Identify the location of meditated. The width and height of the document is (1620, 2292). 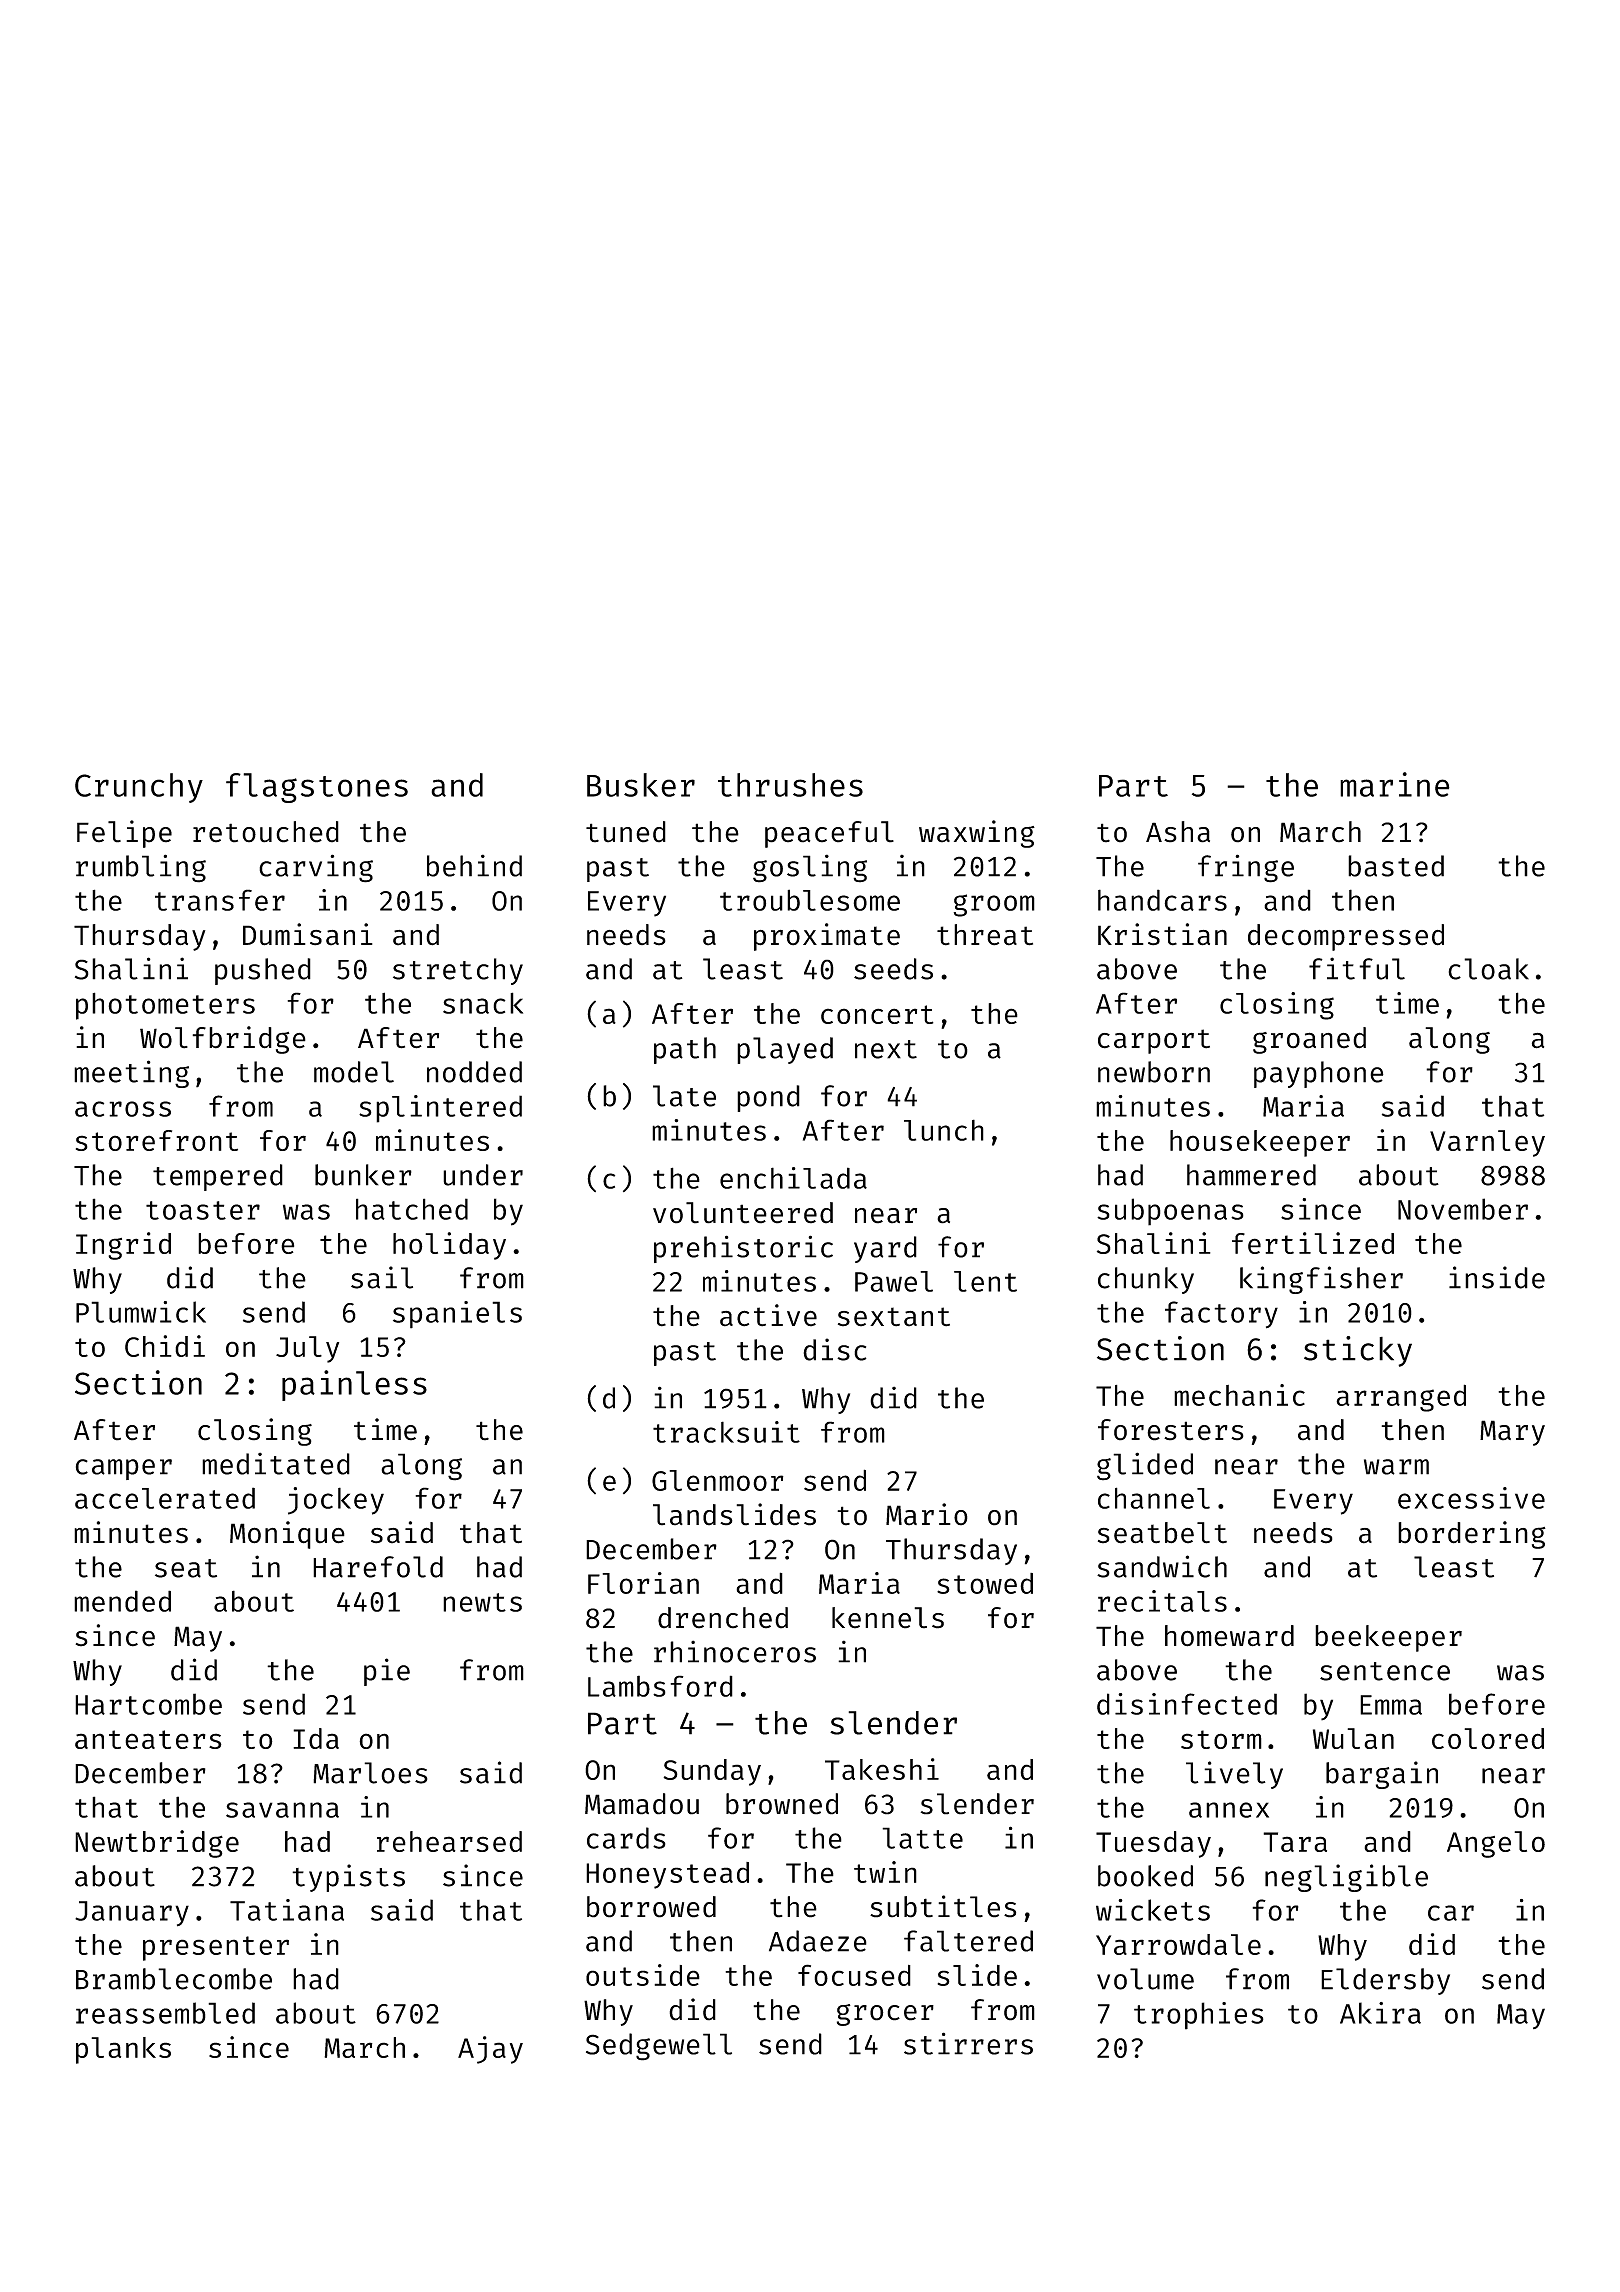
(276, 1463).
